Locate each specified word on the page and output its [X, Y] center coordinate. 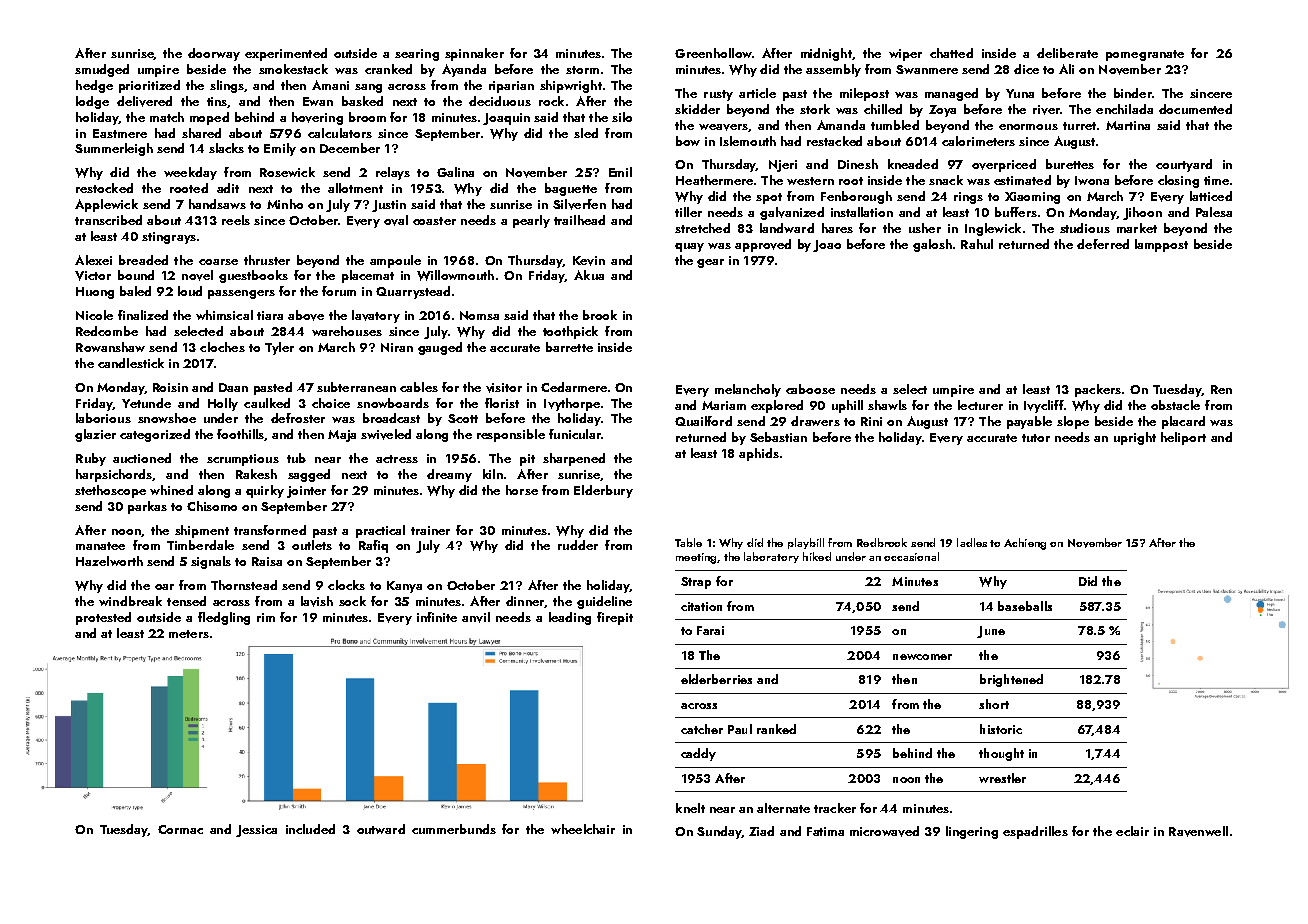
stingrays [169, 238]
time [1216, 180]
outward [381, 829]
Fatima [825, 831]
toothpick [570, 332]
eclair [1132, 831]
